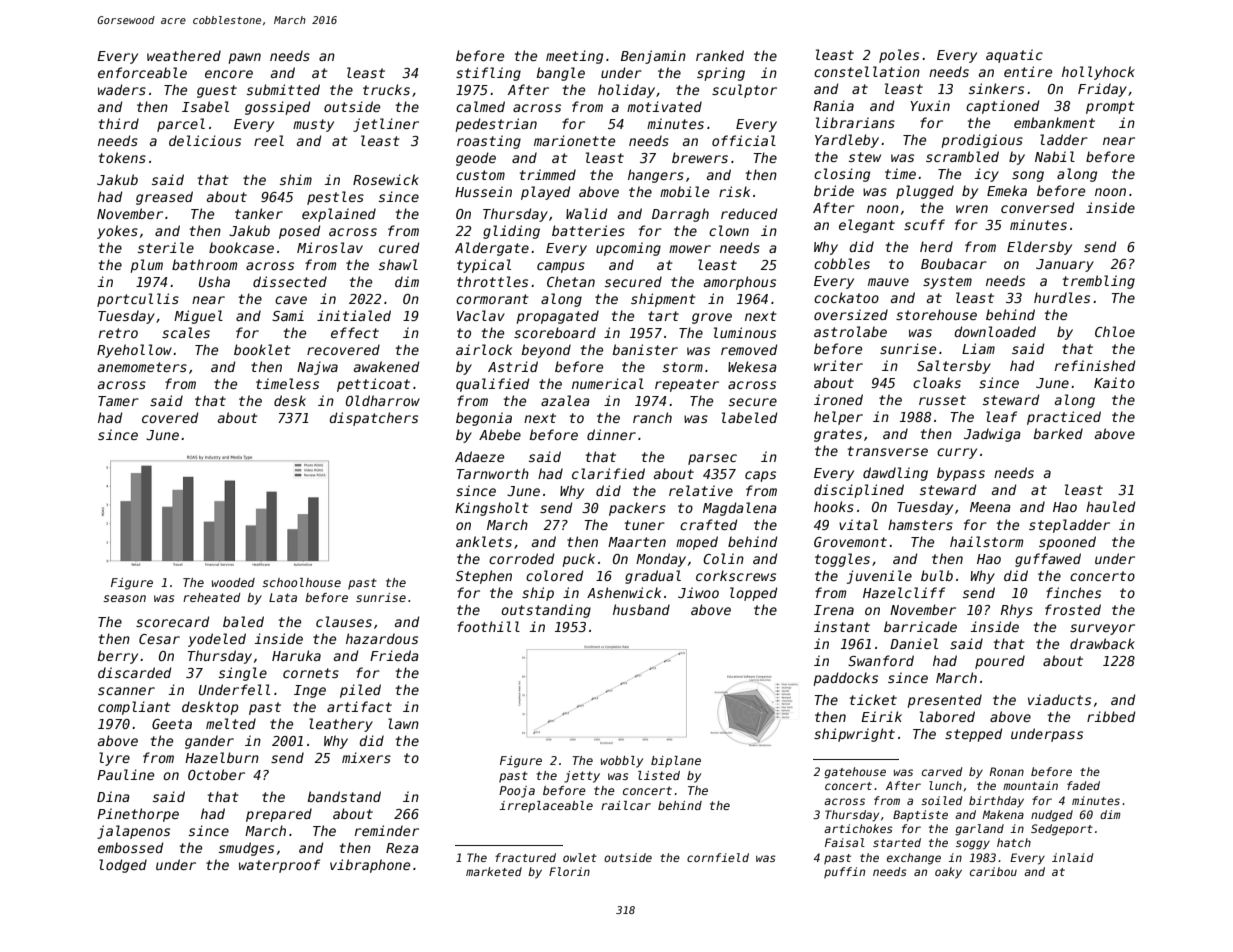  I want to click on lodged, so click(123, 866).
